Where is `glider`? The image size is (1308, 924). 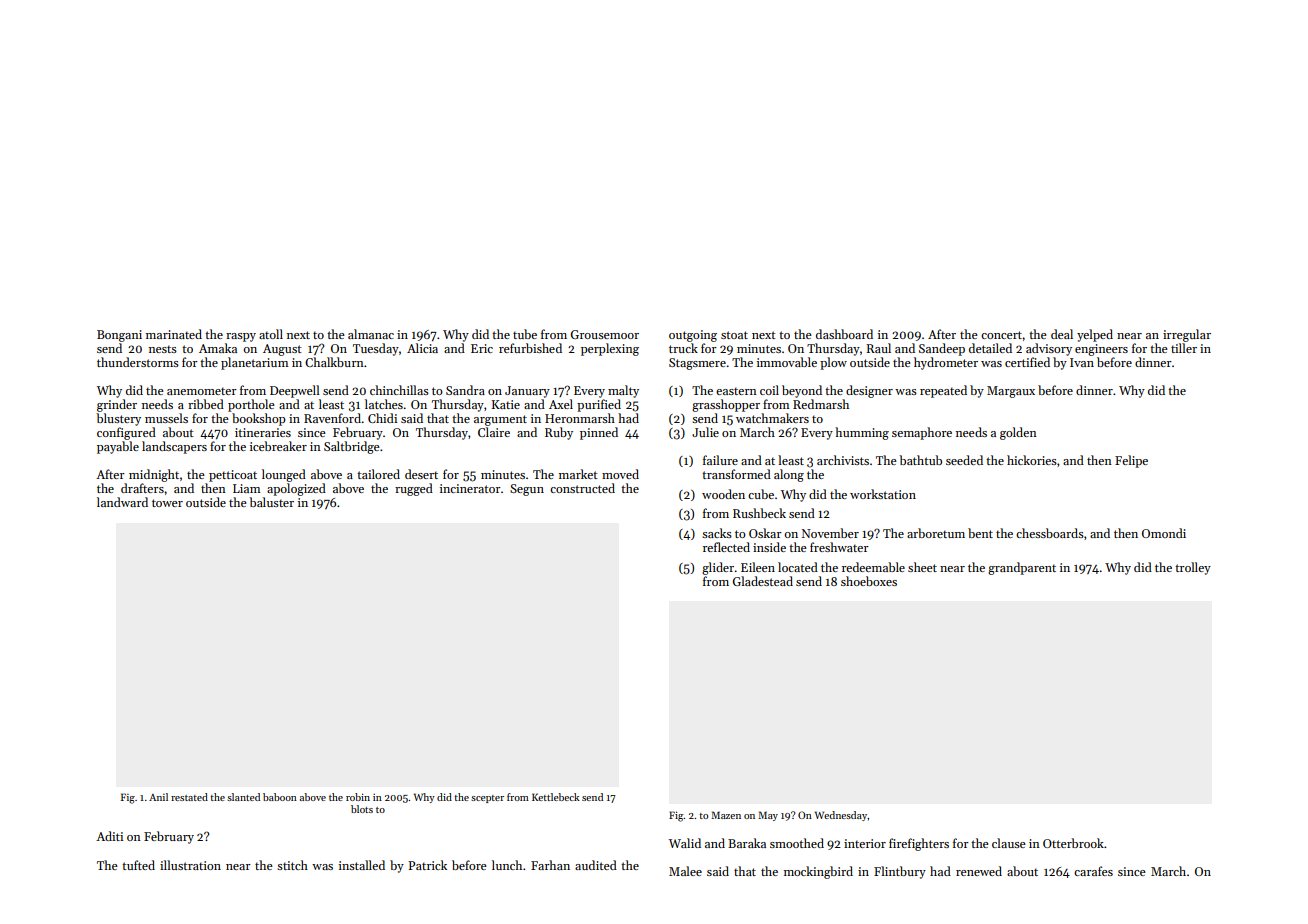 glider is located at coordinates (718, 568).
